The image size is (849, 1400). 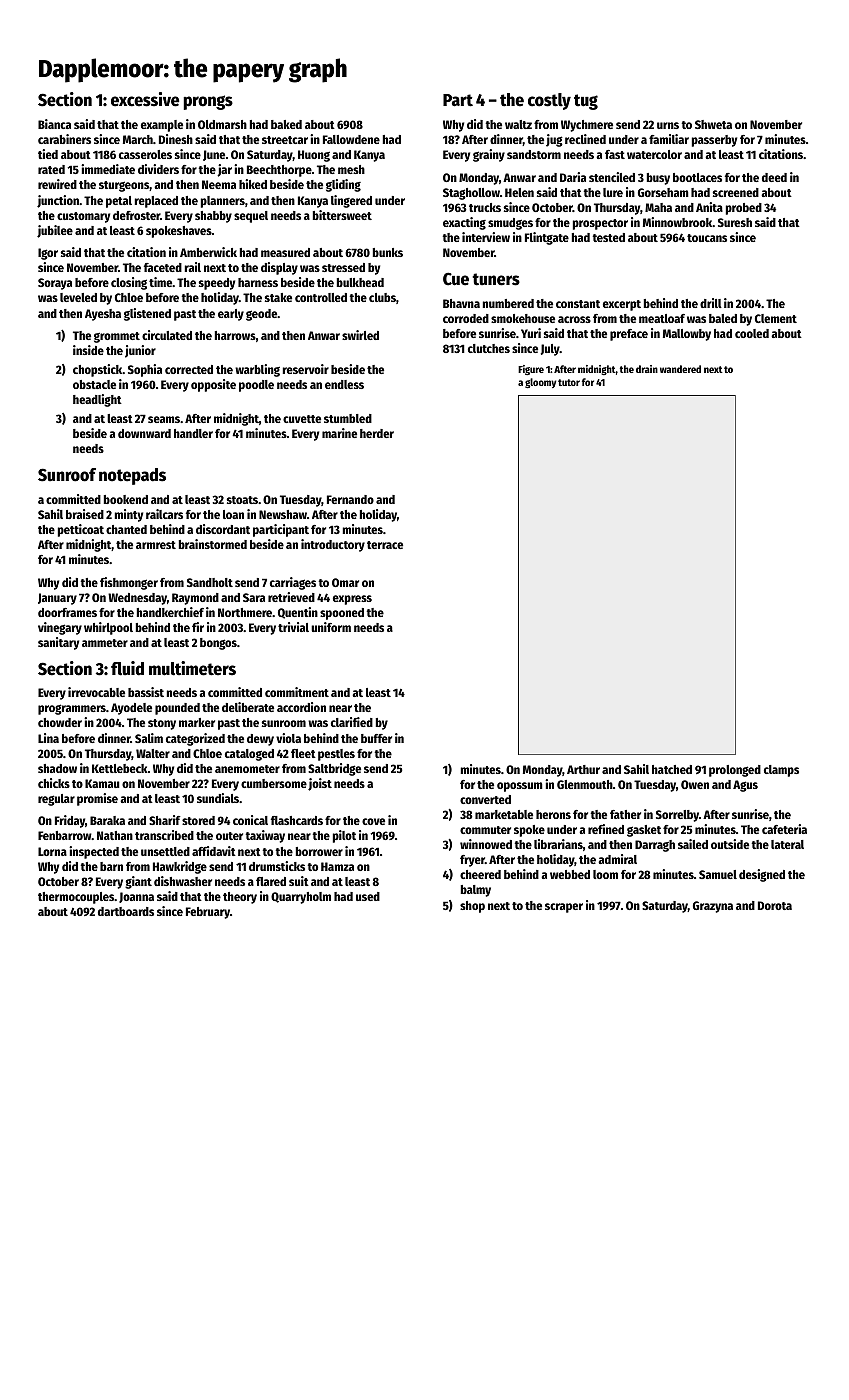 What do you see at coordinates (218, 644) in the document?
I see `bongos` at bounding box center [218, 644].
